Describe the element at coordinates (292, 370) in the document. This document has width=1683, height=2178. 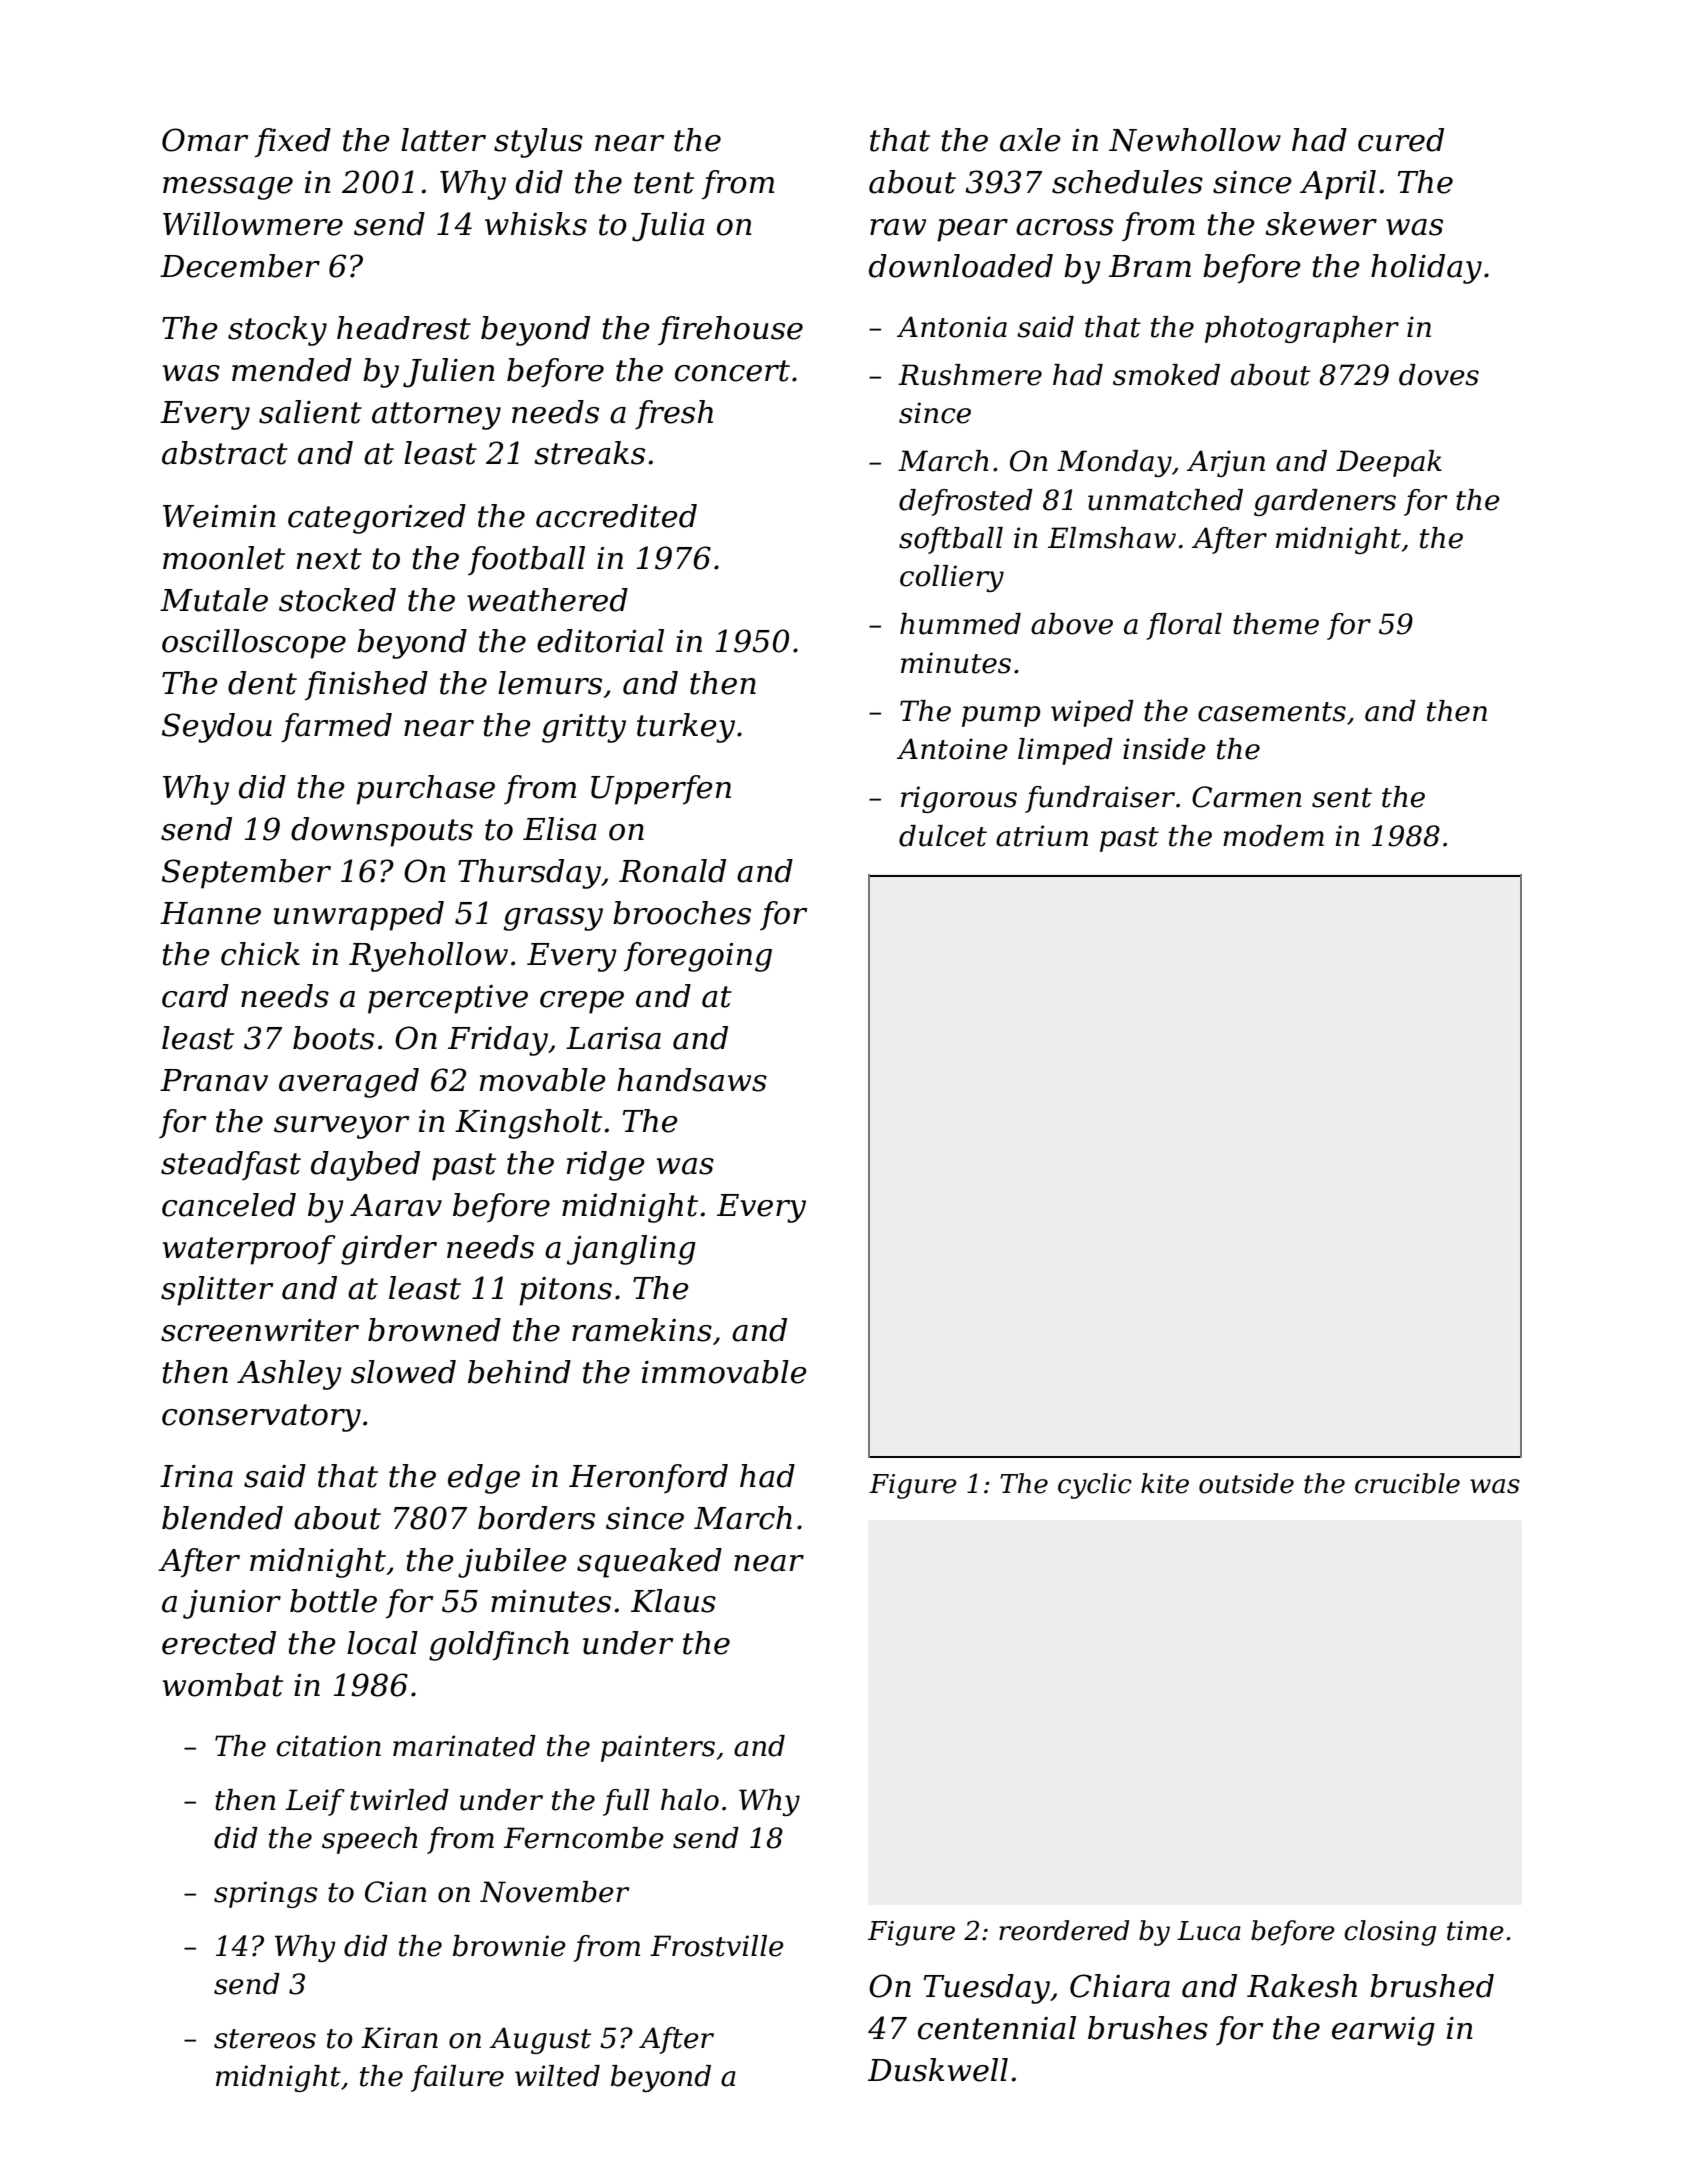
I see `mended` at that location.
